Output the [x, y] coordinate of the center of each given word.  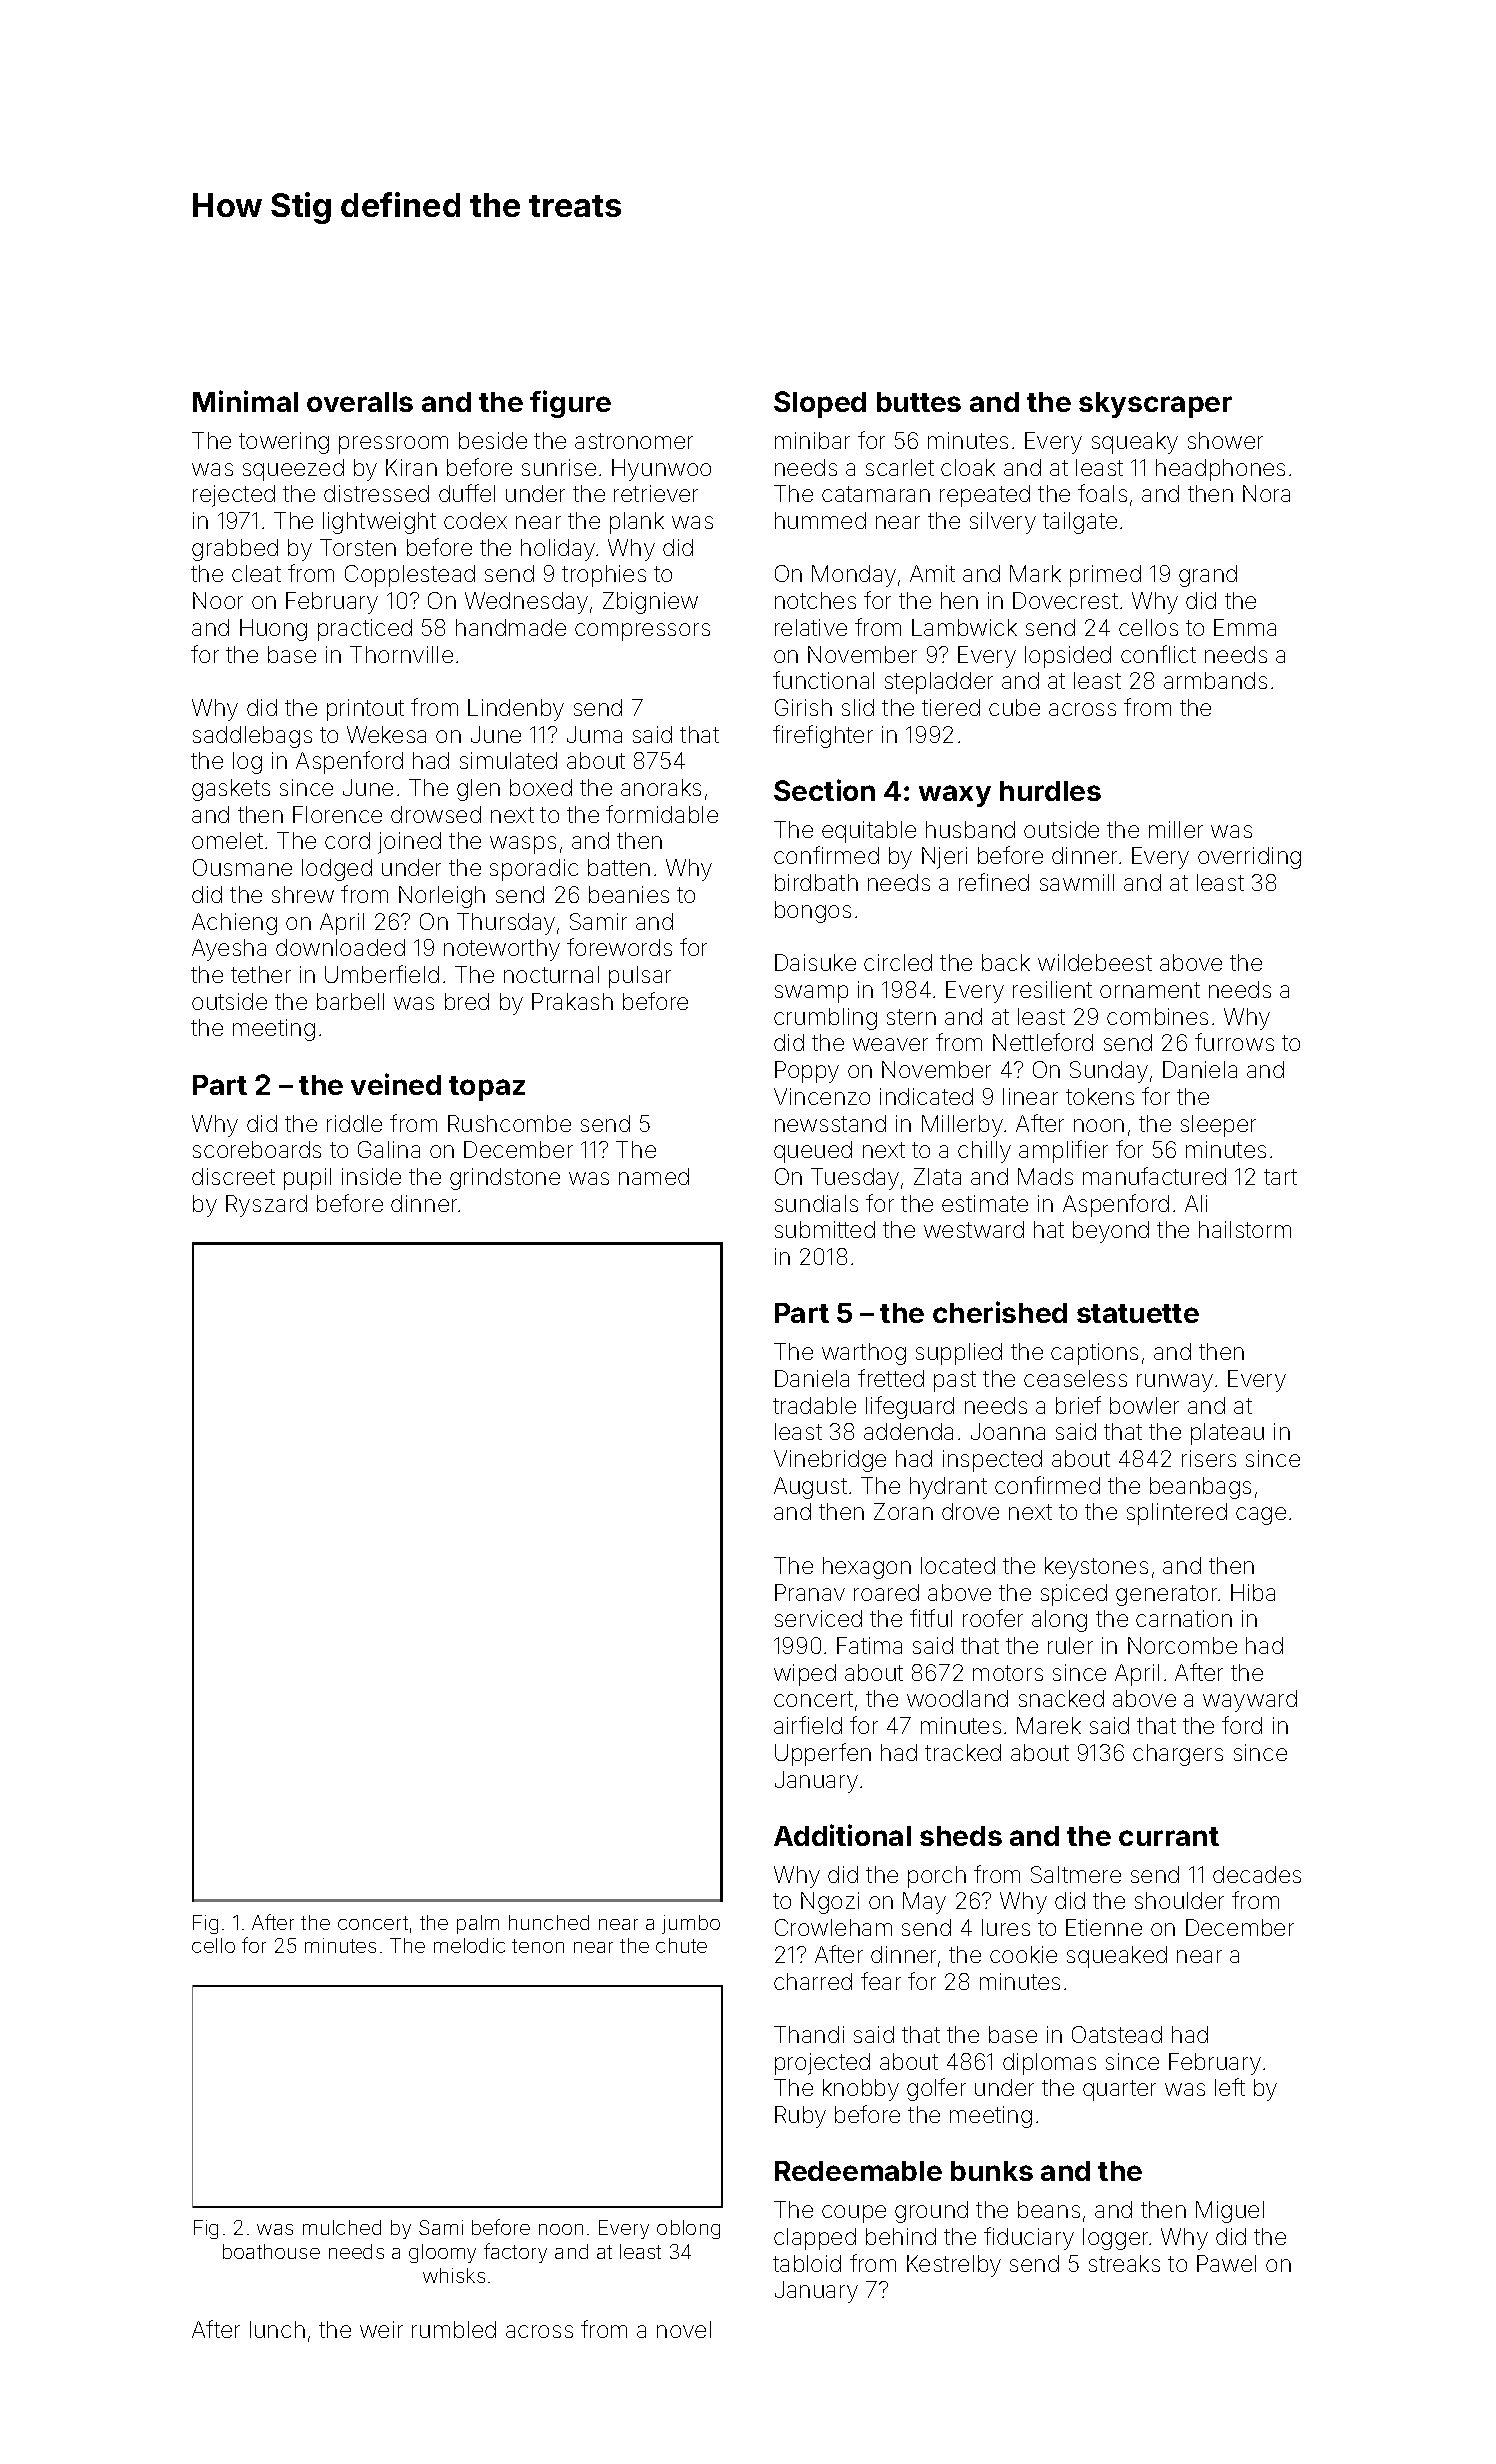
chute [681, 1945]
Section [824, 790]
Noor [218, 600]
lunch [277, 2329]
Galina [389, 1149]
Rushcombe [509, 1123]
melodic [469, 1945]
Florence [337, 814]
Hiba [1253, 1592]
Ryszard [266, 1206]
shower [1225, 440]
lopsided [1068, 657]
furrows [1234, 1042]
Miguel [1230, 2212]
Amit [932, 573]
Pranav [810, 1592]
